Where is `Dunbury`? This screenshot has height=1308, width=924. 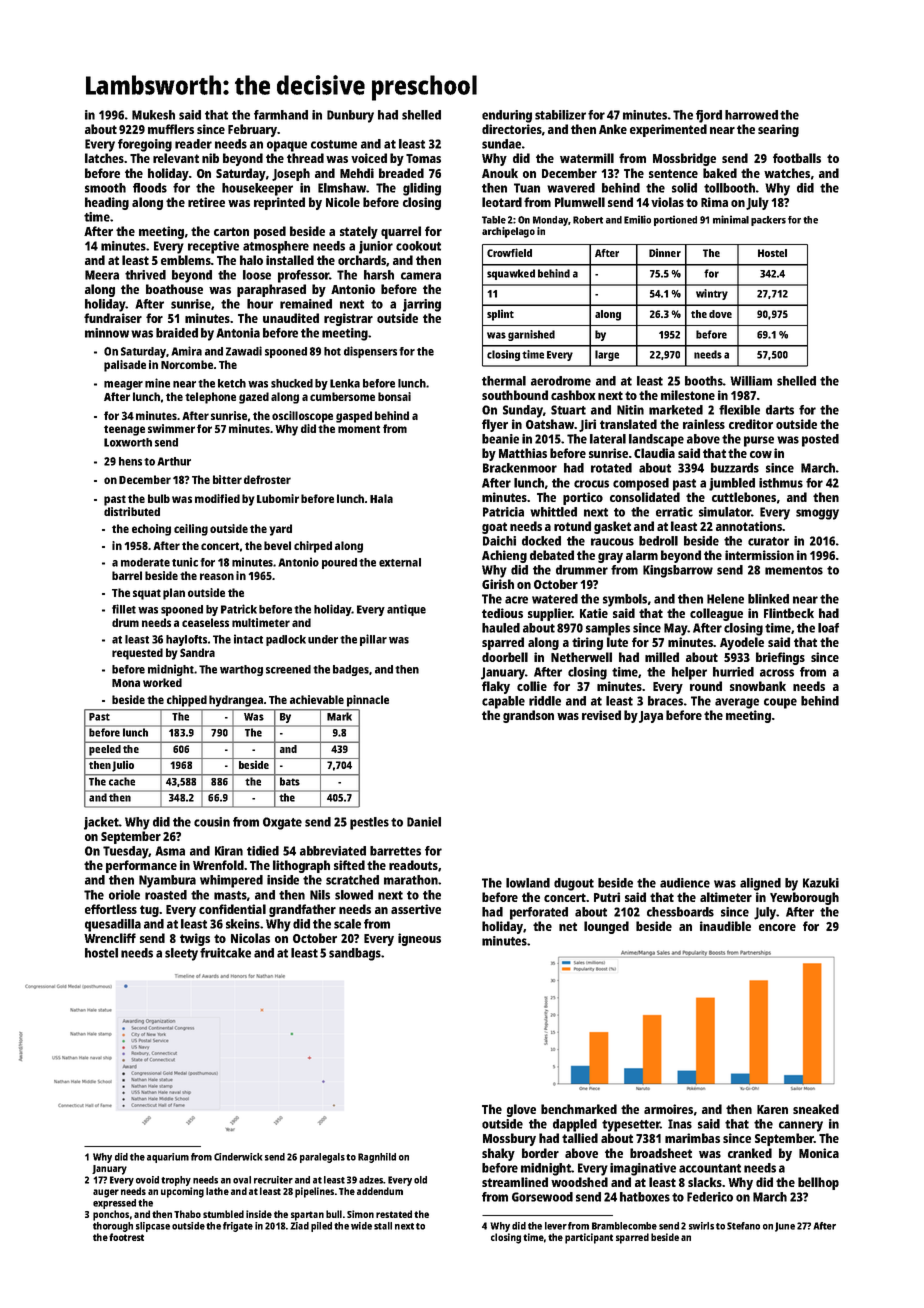 Dunbury is located at coordinates (350, 116).
